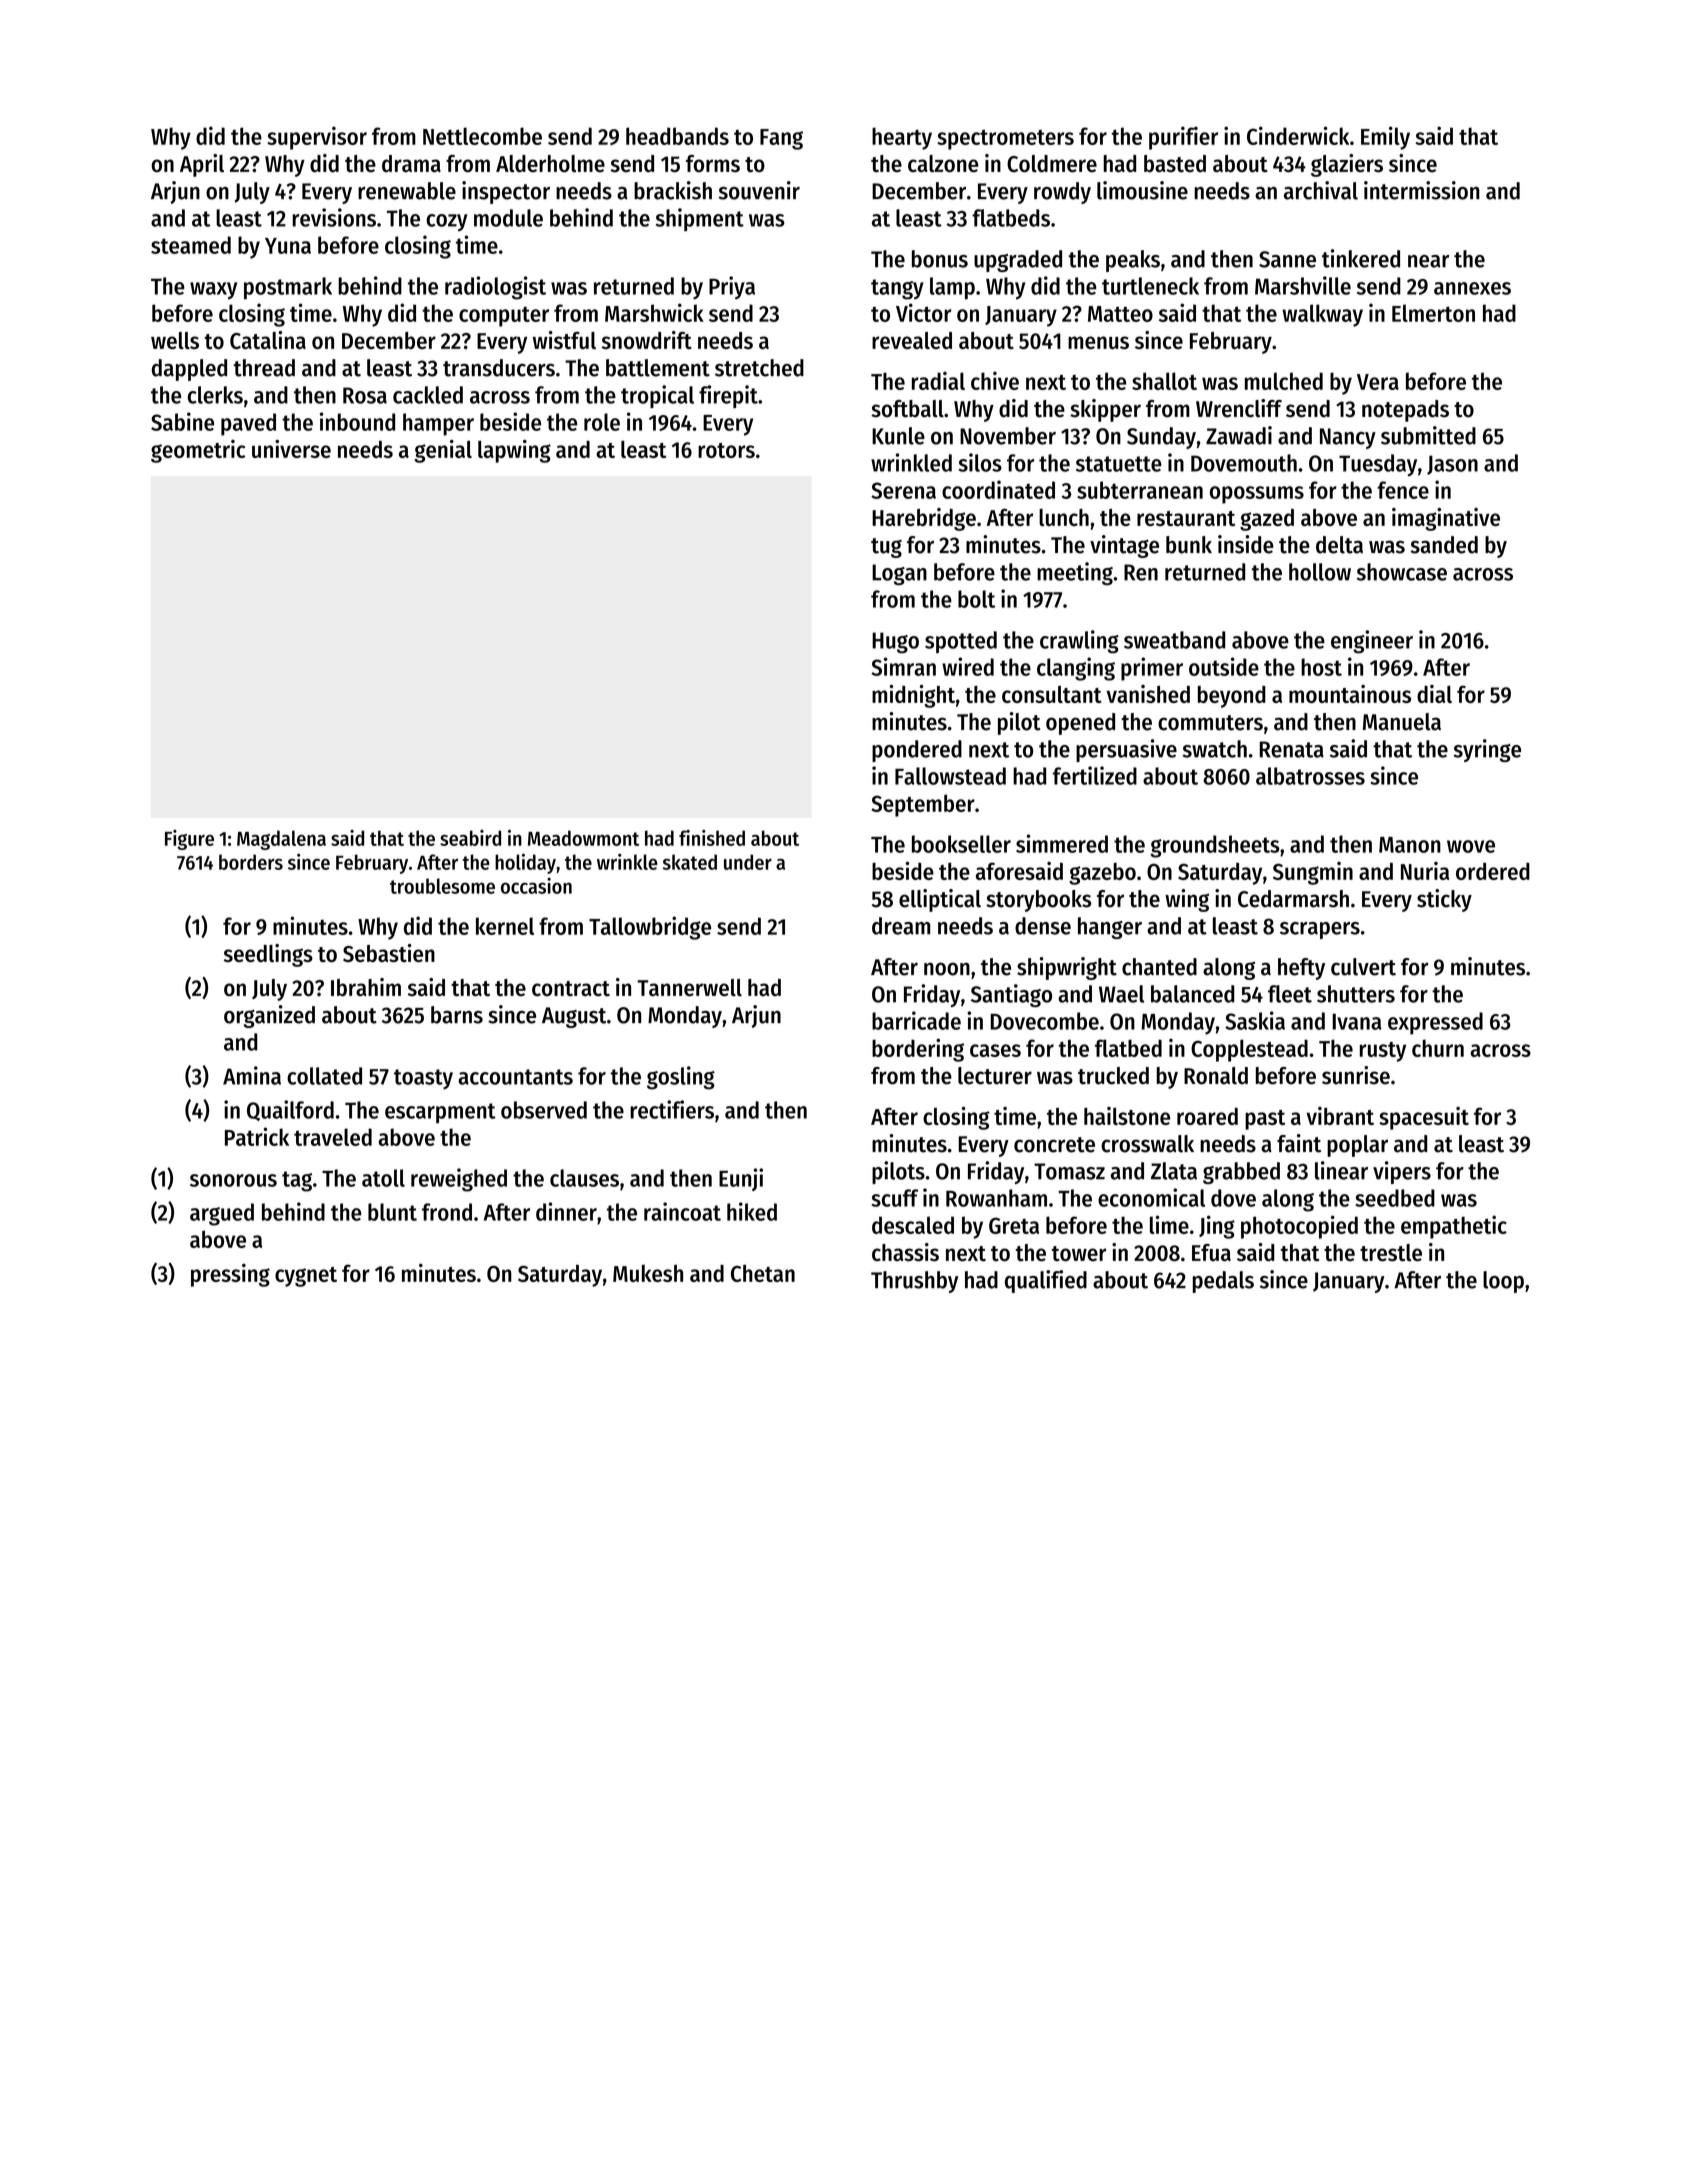 This screenshot has width=1683, height=2178. What do you see at coordinates (895, 643) in the screenshot?
I see `Hugo` at bounding box center [895, 643].
